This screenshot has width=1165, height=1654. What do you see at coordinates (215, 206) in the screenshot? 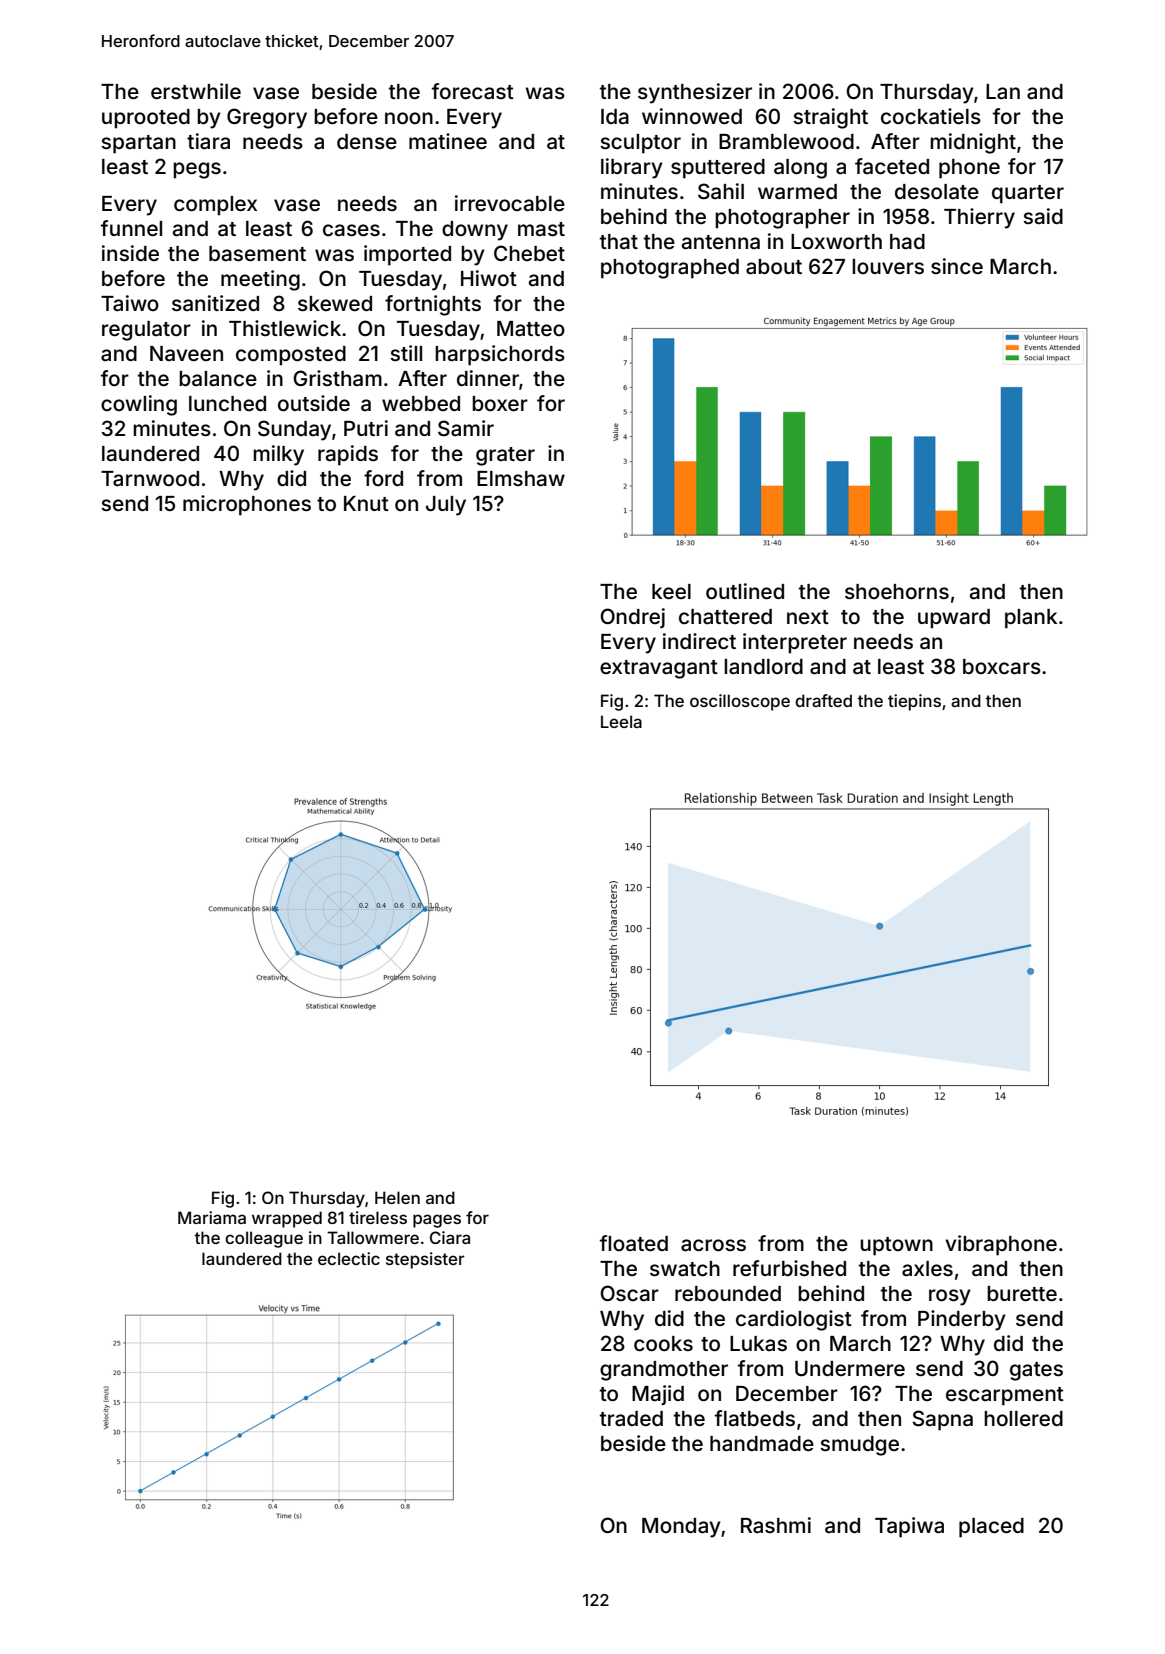
I see `complex` at bounding box center [215, 206].
